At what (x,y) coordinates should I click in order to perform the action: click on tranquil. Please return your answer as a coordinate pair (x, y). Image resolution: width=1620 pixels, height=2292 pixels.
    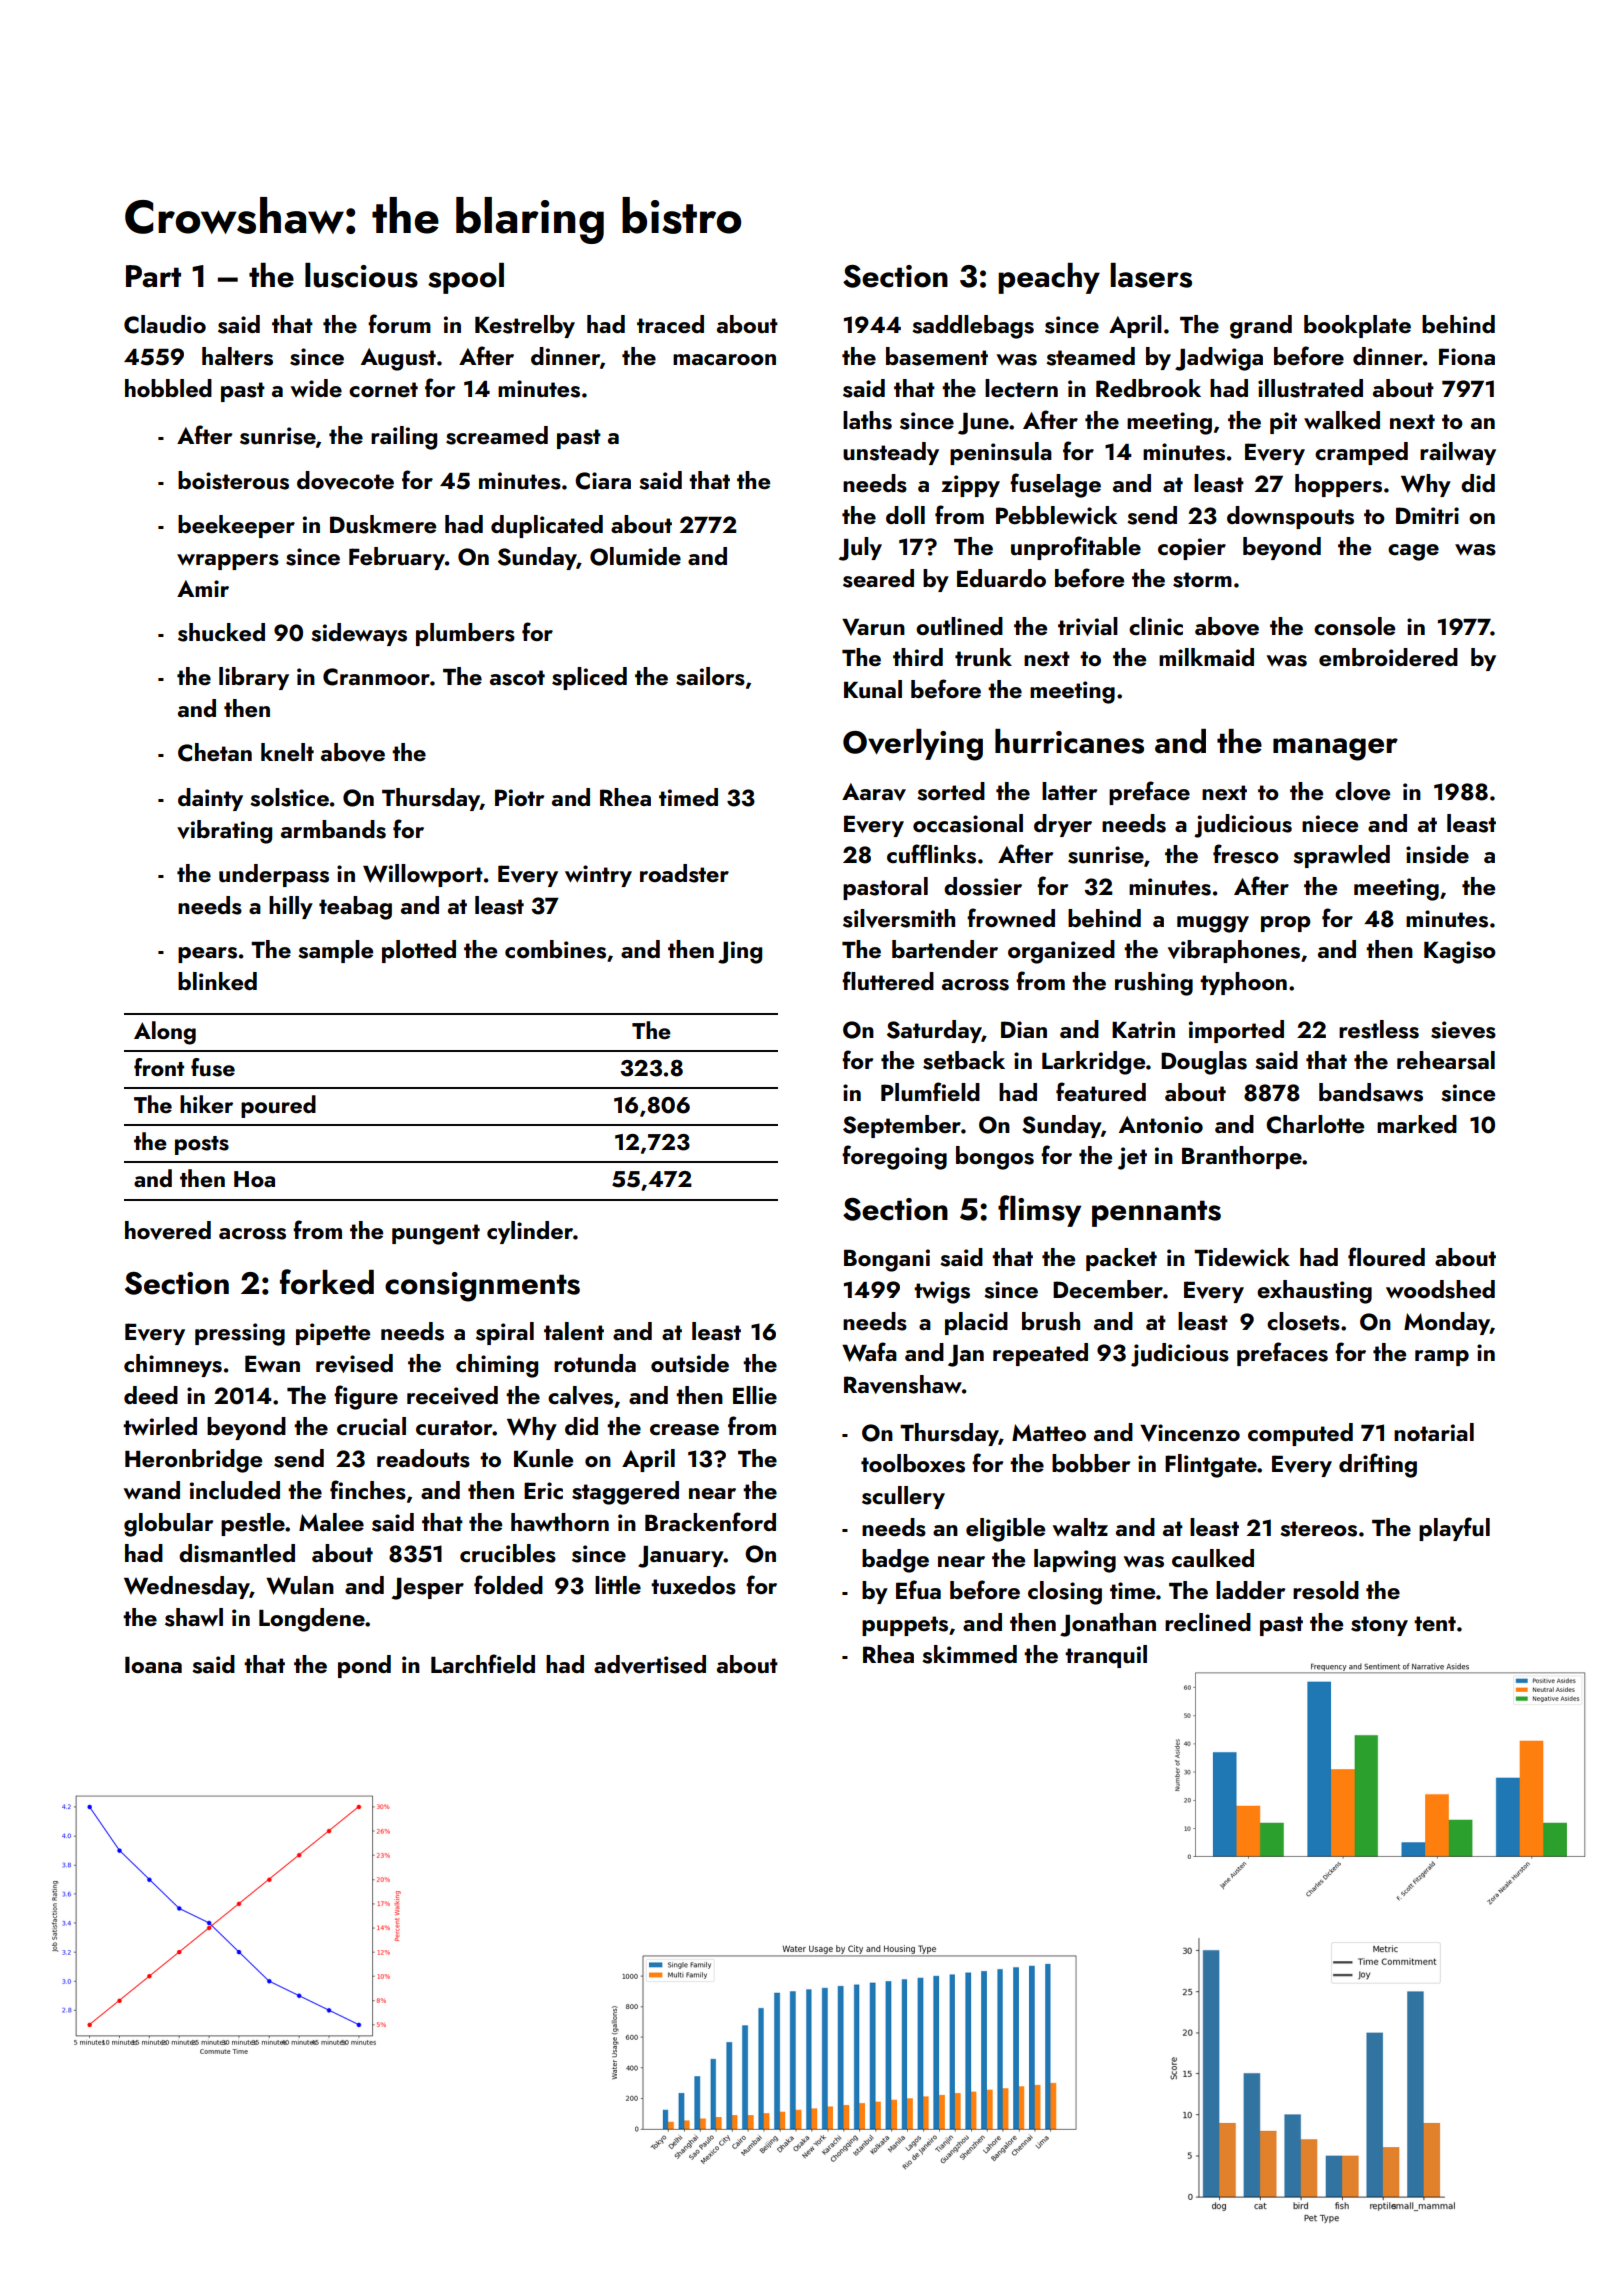
    Looking at the image, I should click on (1106, 1656).
